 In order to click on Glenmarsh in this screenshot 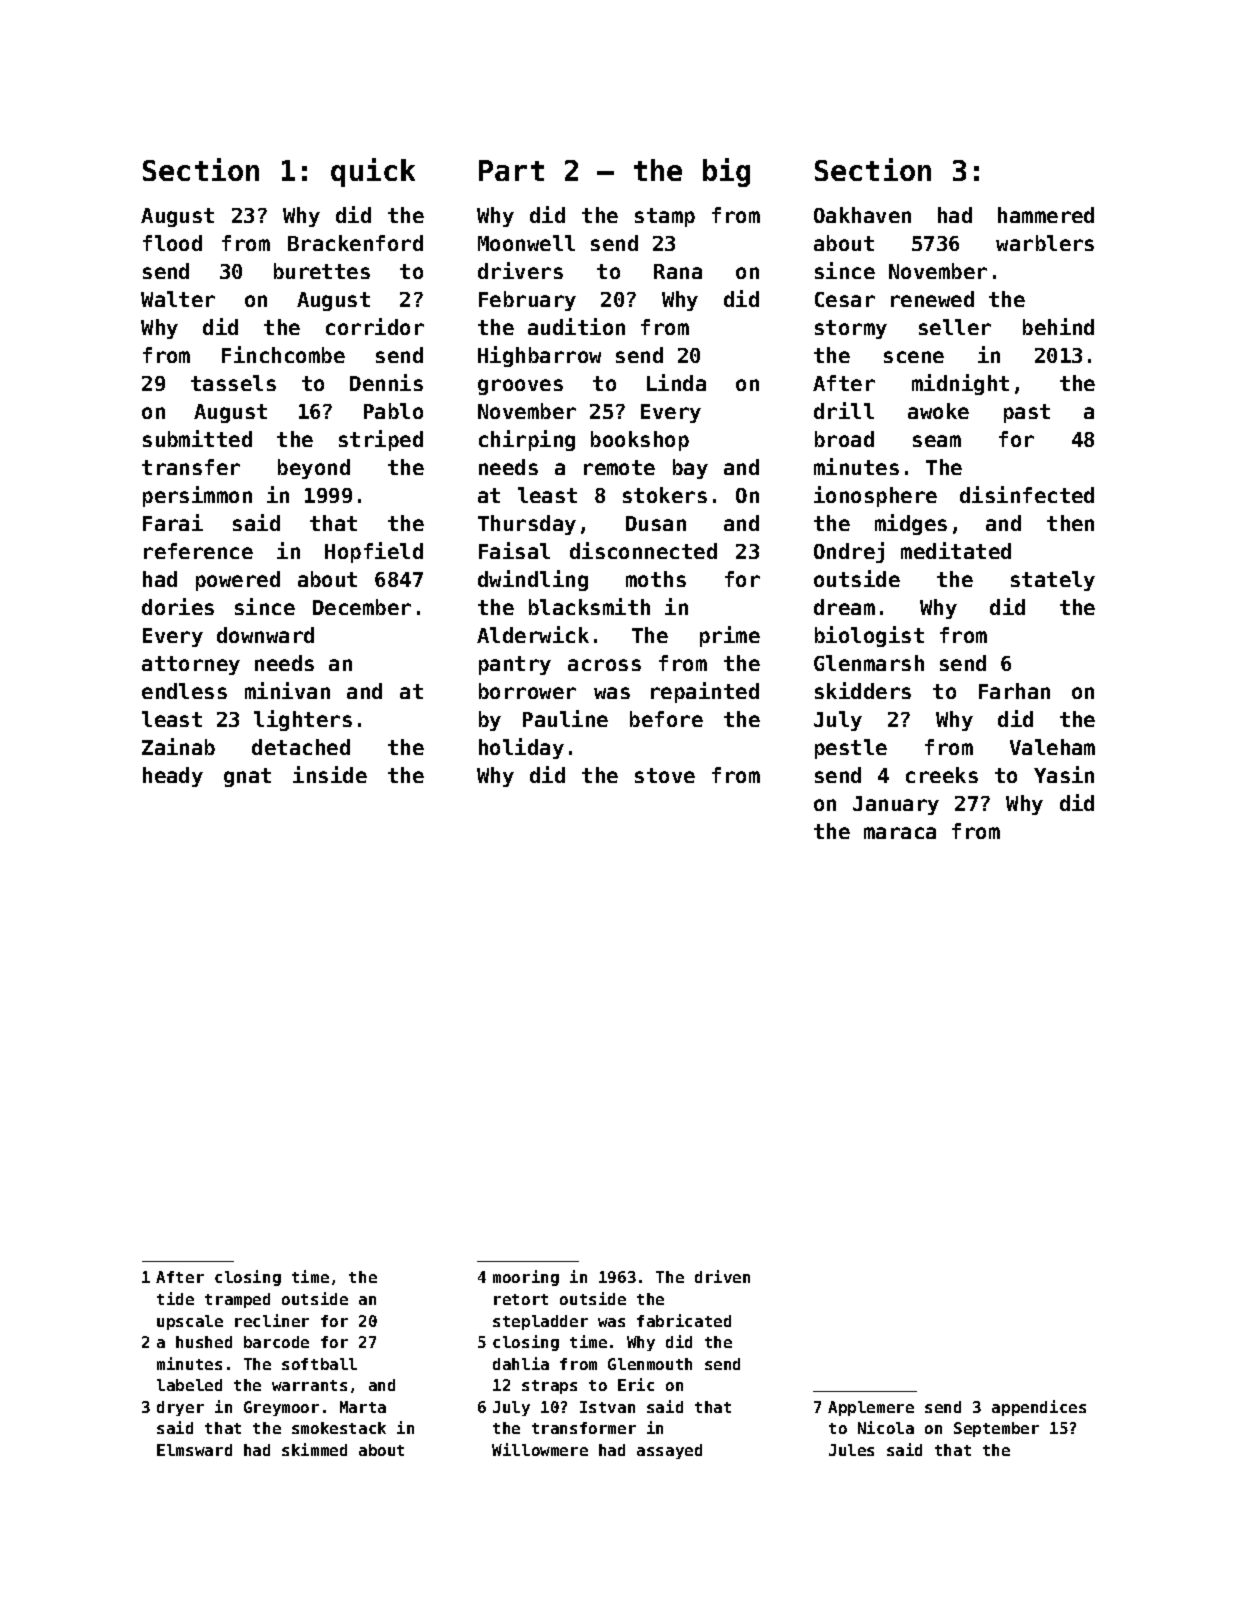, I will do `click(869, 663)`.
